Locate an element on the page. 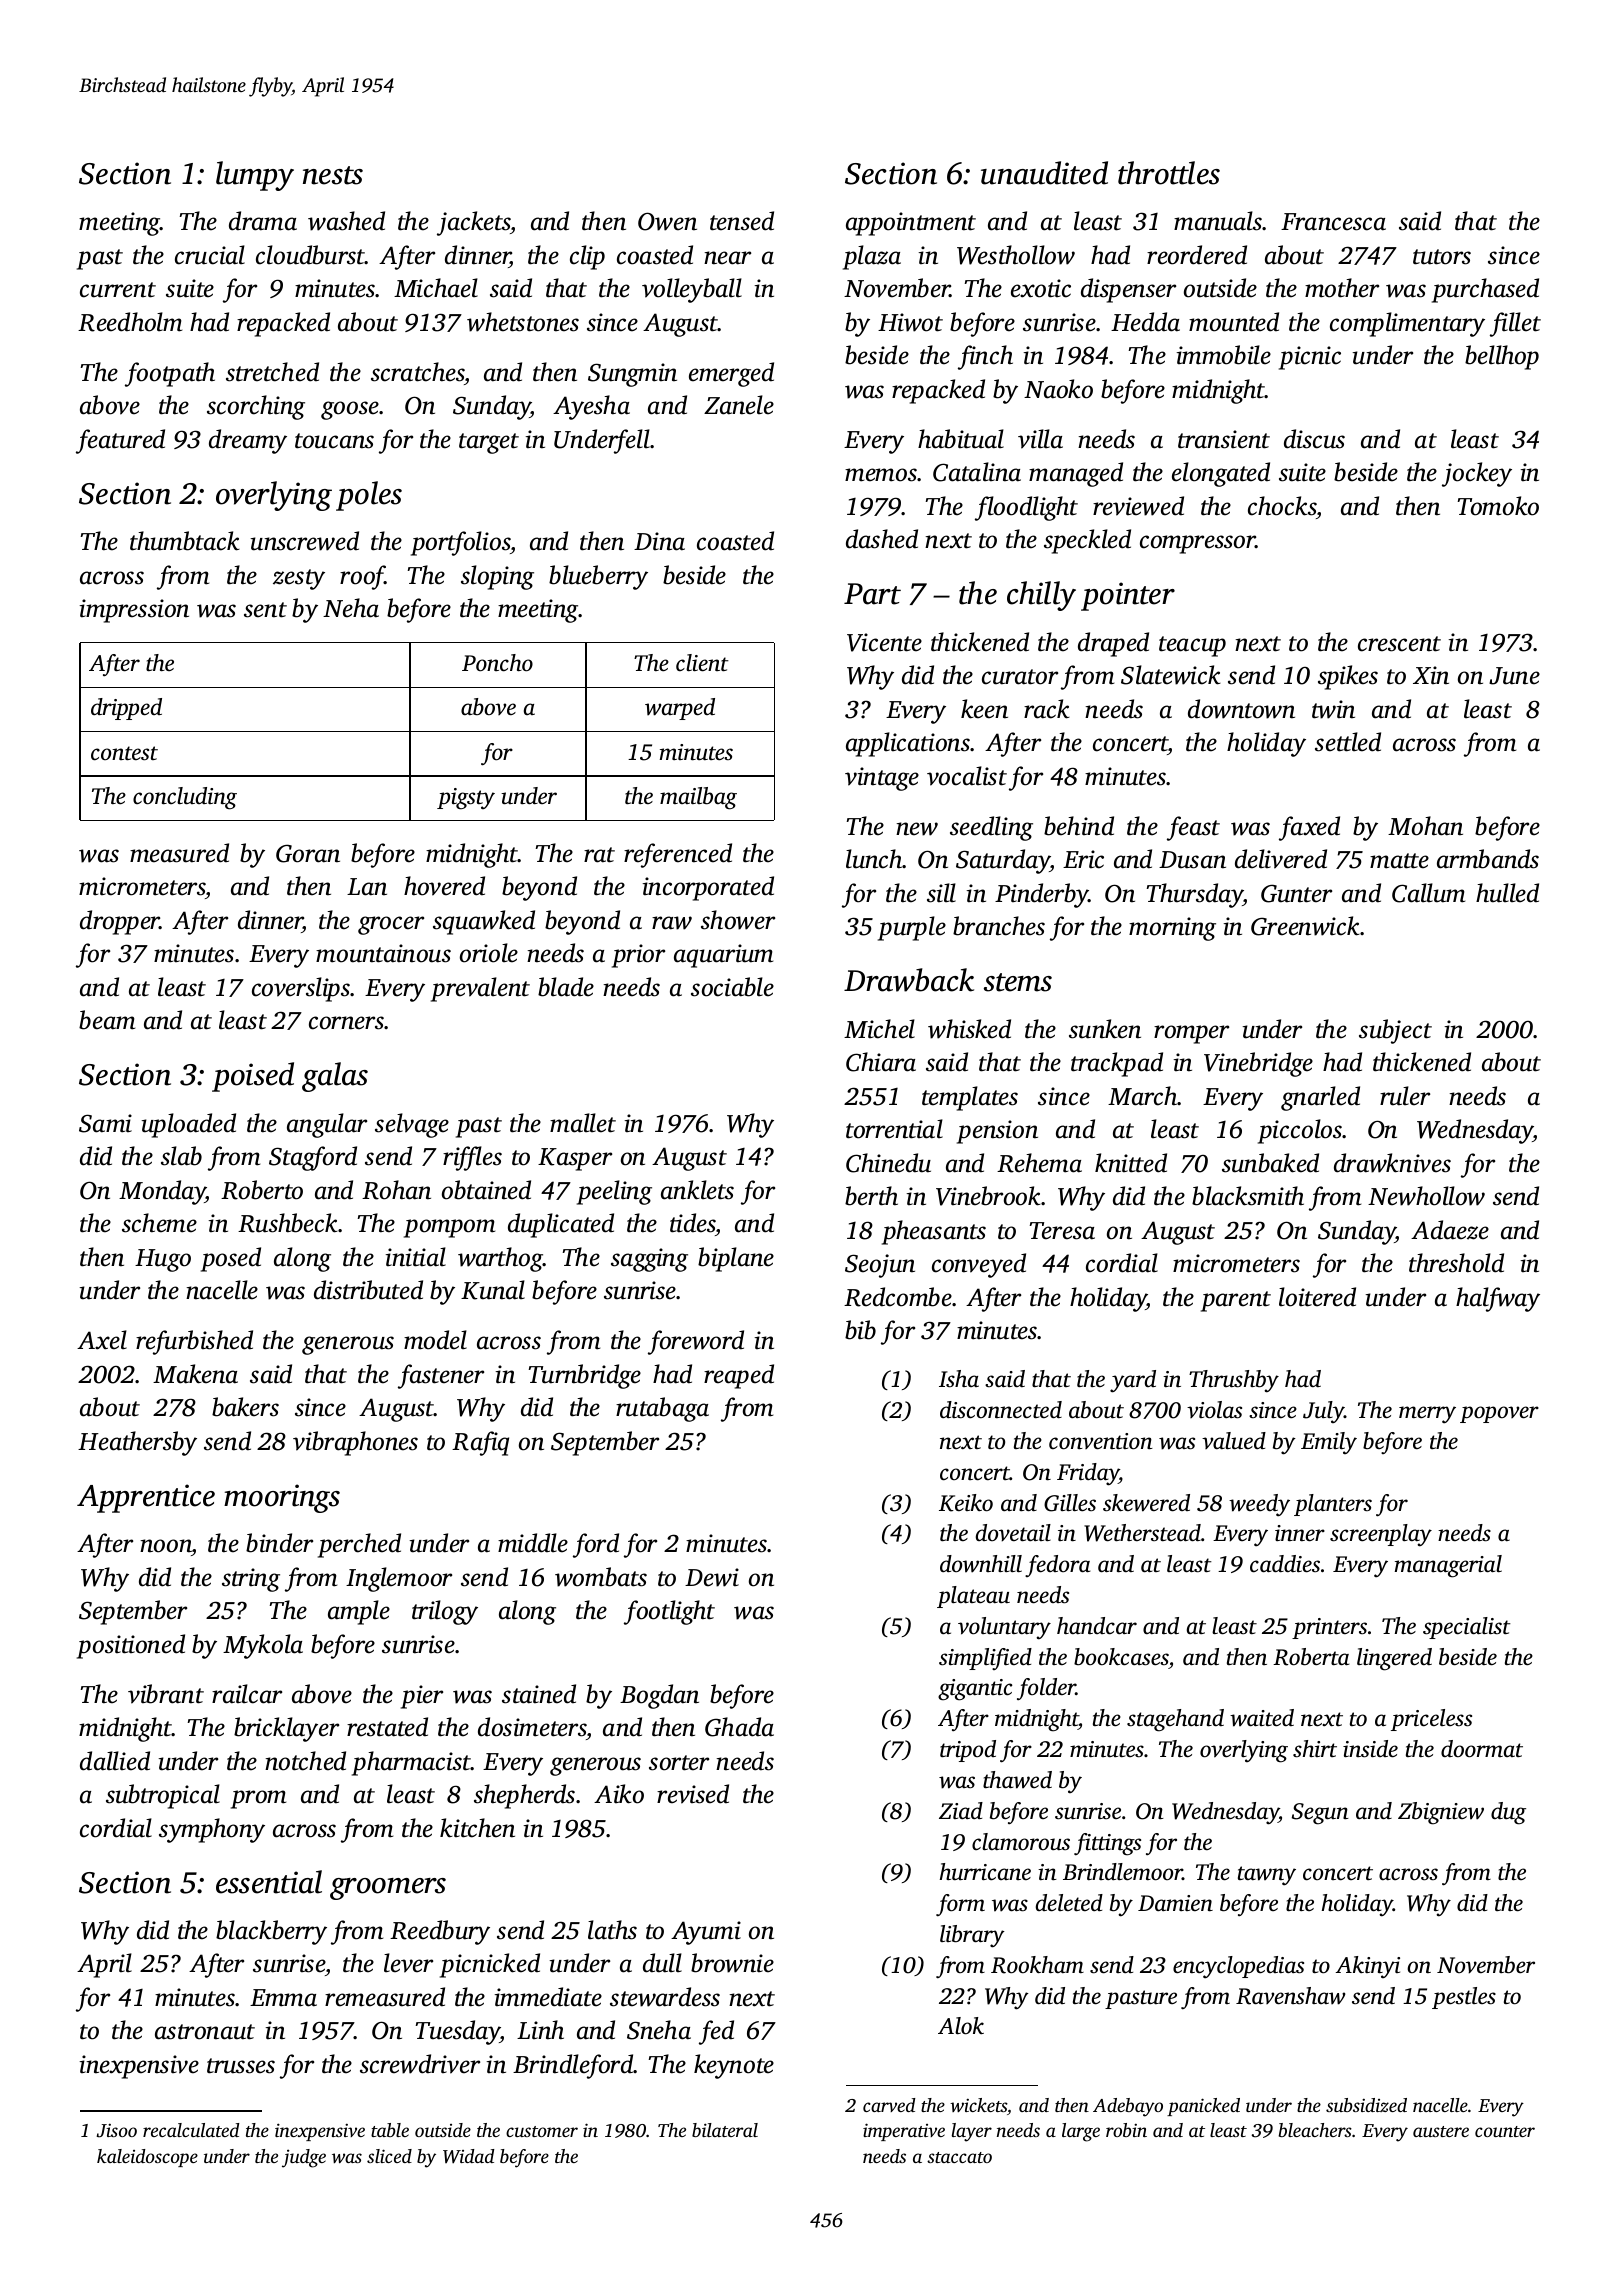  angular is located at coordinates (327, 1125).
